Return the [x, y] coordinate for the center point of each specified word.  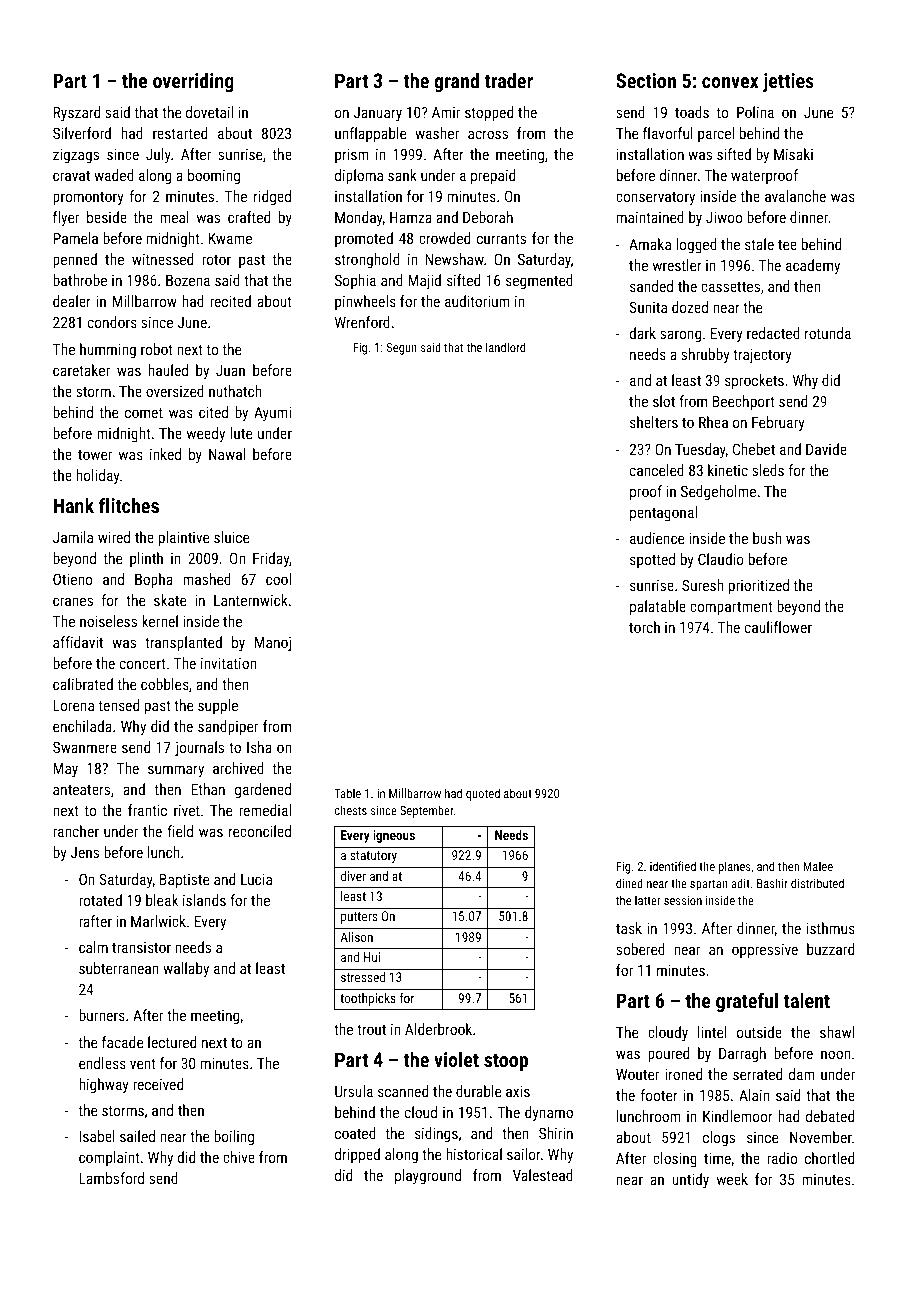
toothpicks [368, 999]
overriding [193, 82]
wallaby [186, 970]
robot [157, 349]
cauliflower [778, 627]
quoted [483, 794]
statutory [373, 857]
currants [501, 238]
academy [813, 267]
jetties [788, 83]
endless [102, 1063]
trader [509, 80]
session [683, 900]
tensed [118, 705]
